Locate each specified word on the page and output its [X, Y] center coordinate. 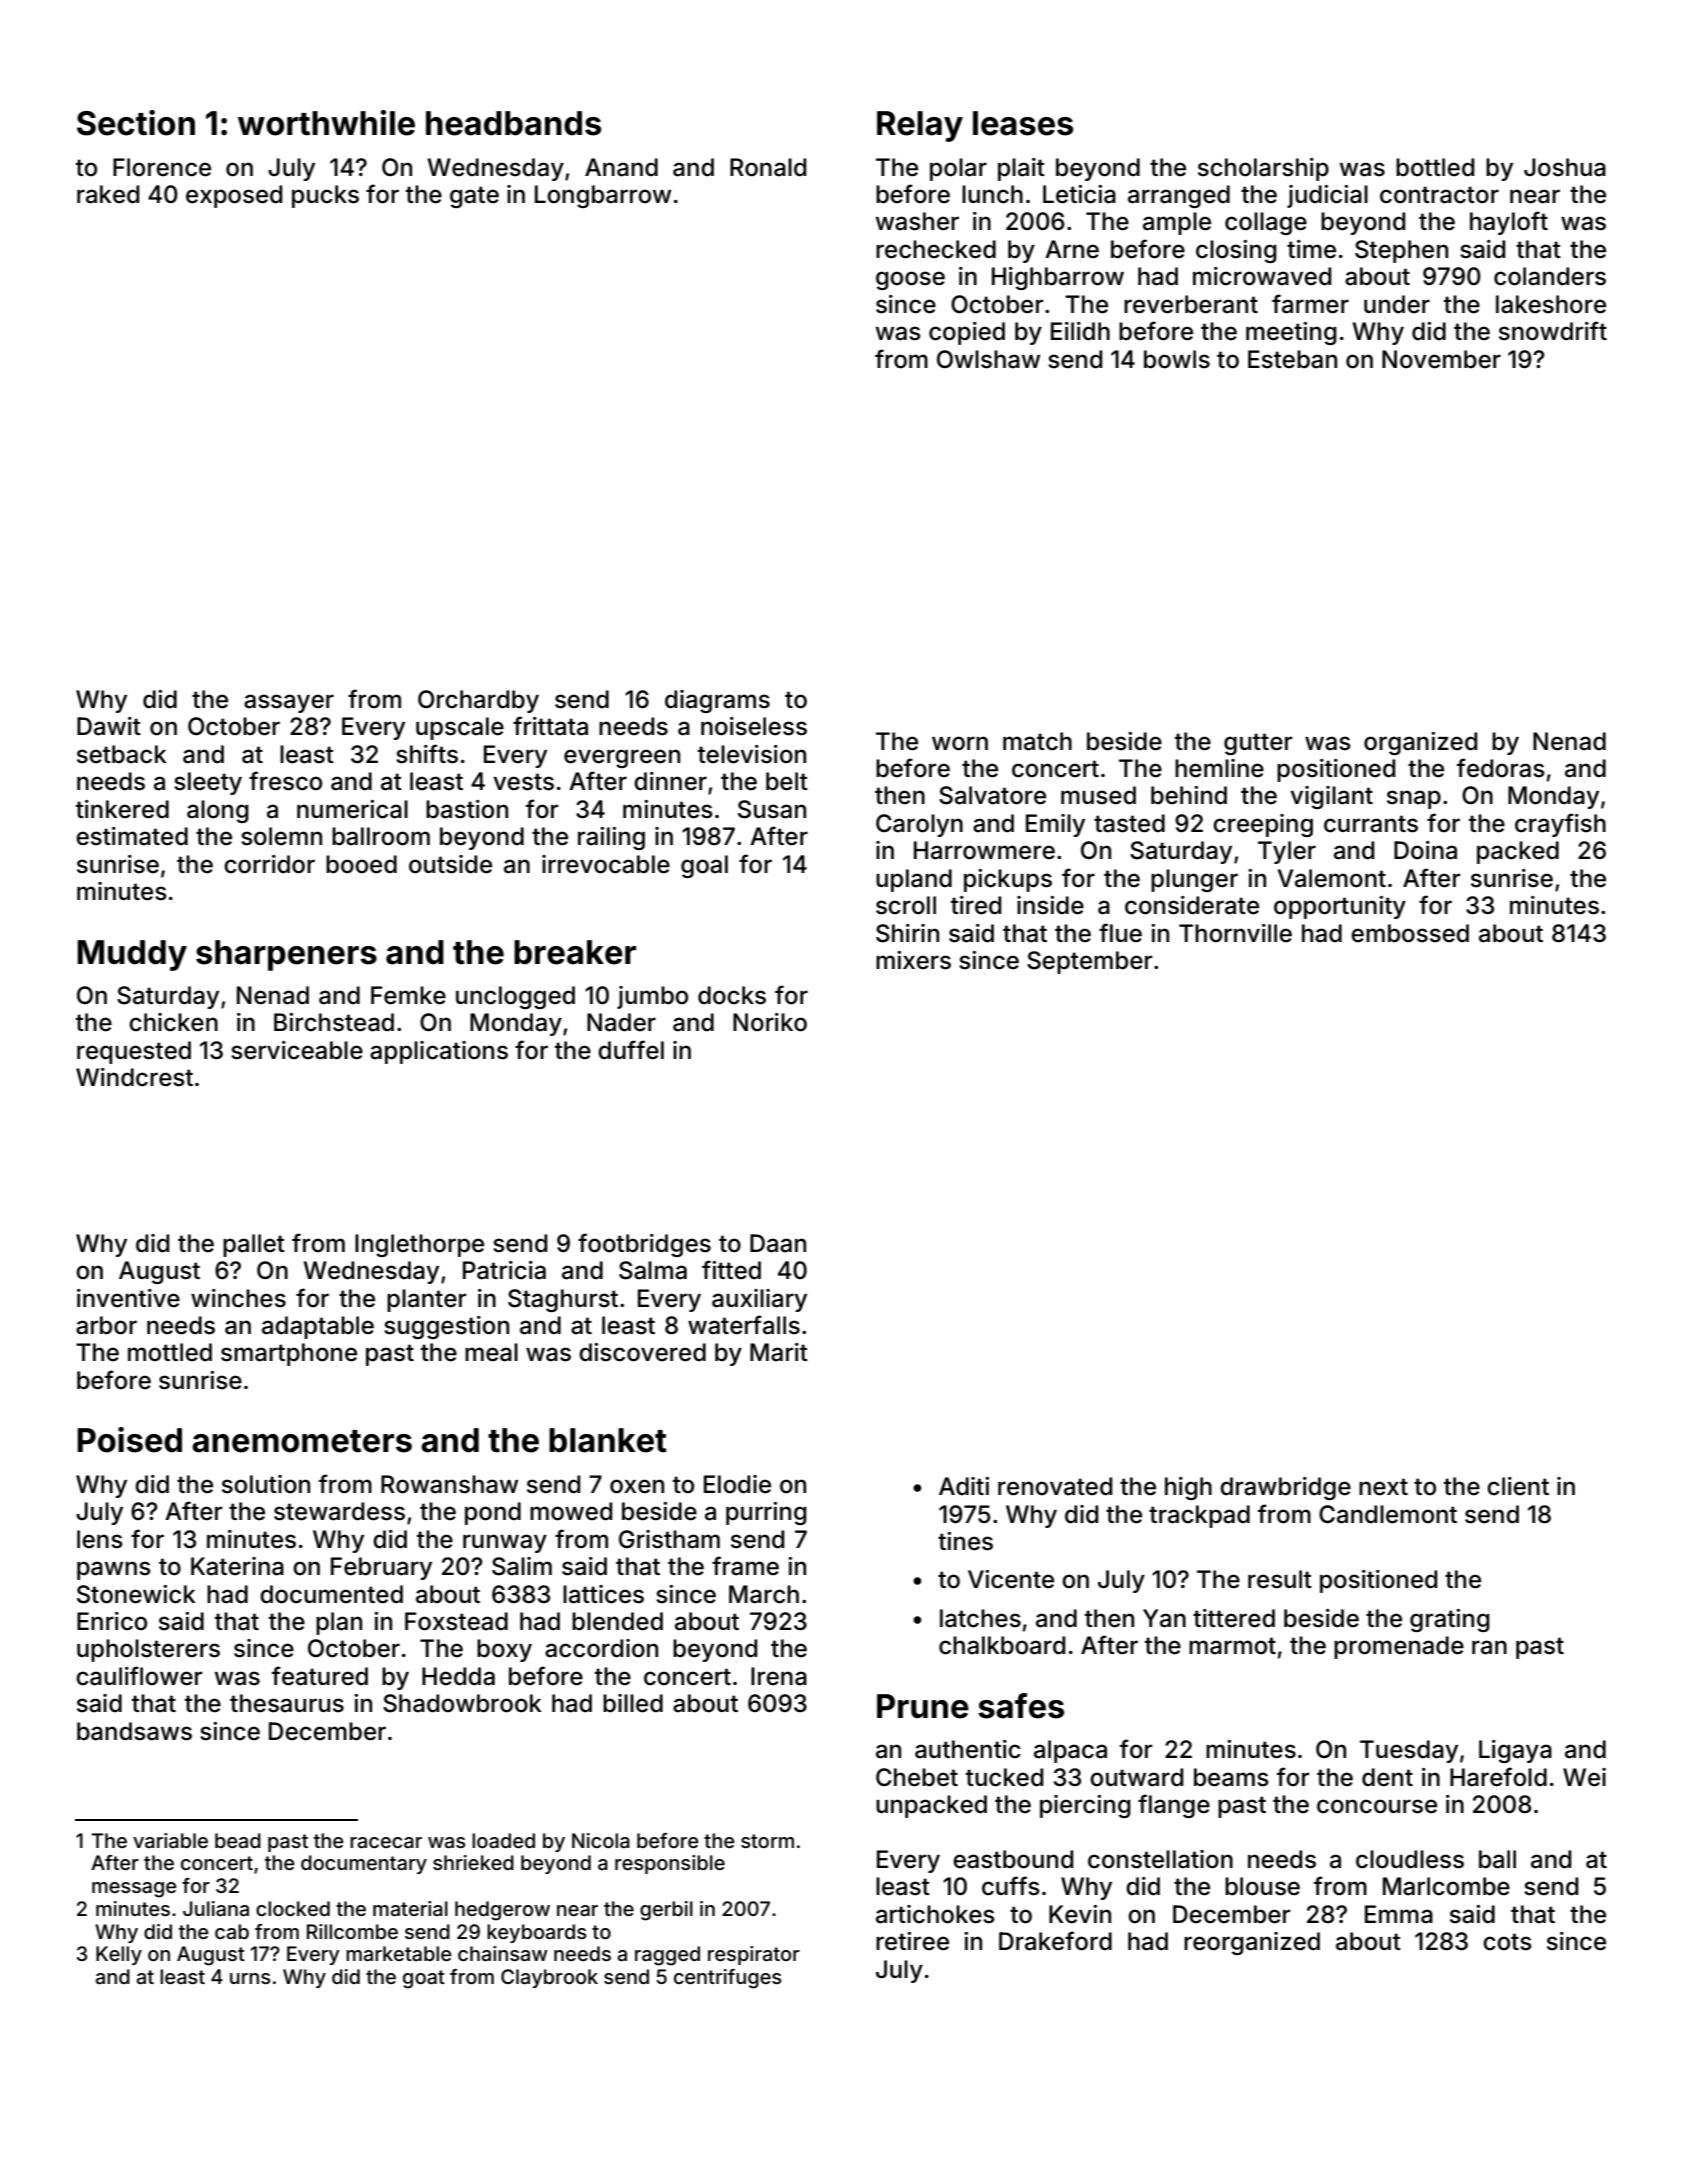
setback [122, 754]
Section [136, 123]
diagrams [717, 701]
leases [1023, 123]
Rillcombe [352, 1931]
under [1397, 304]
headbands [513, 123]
